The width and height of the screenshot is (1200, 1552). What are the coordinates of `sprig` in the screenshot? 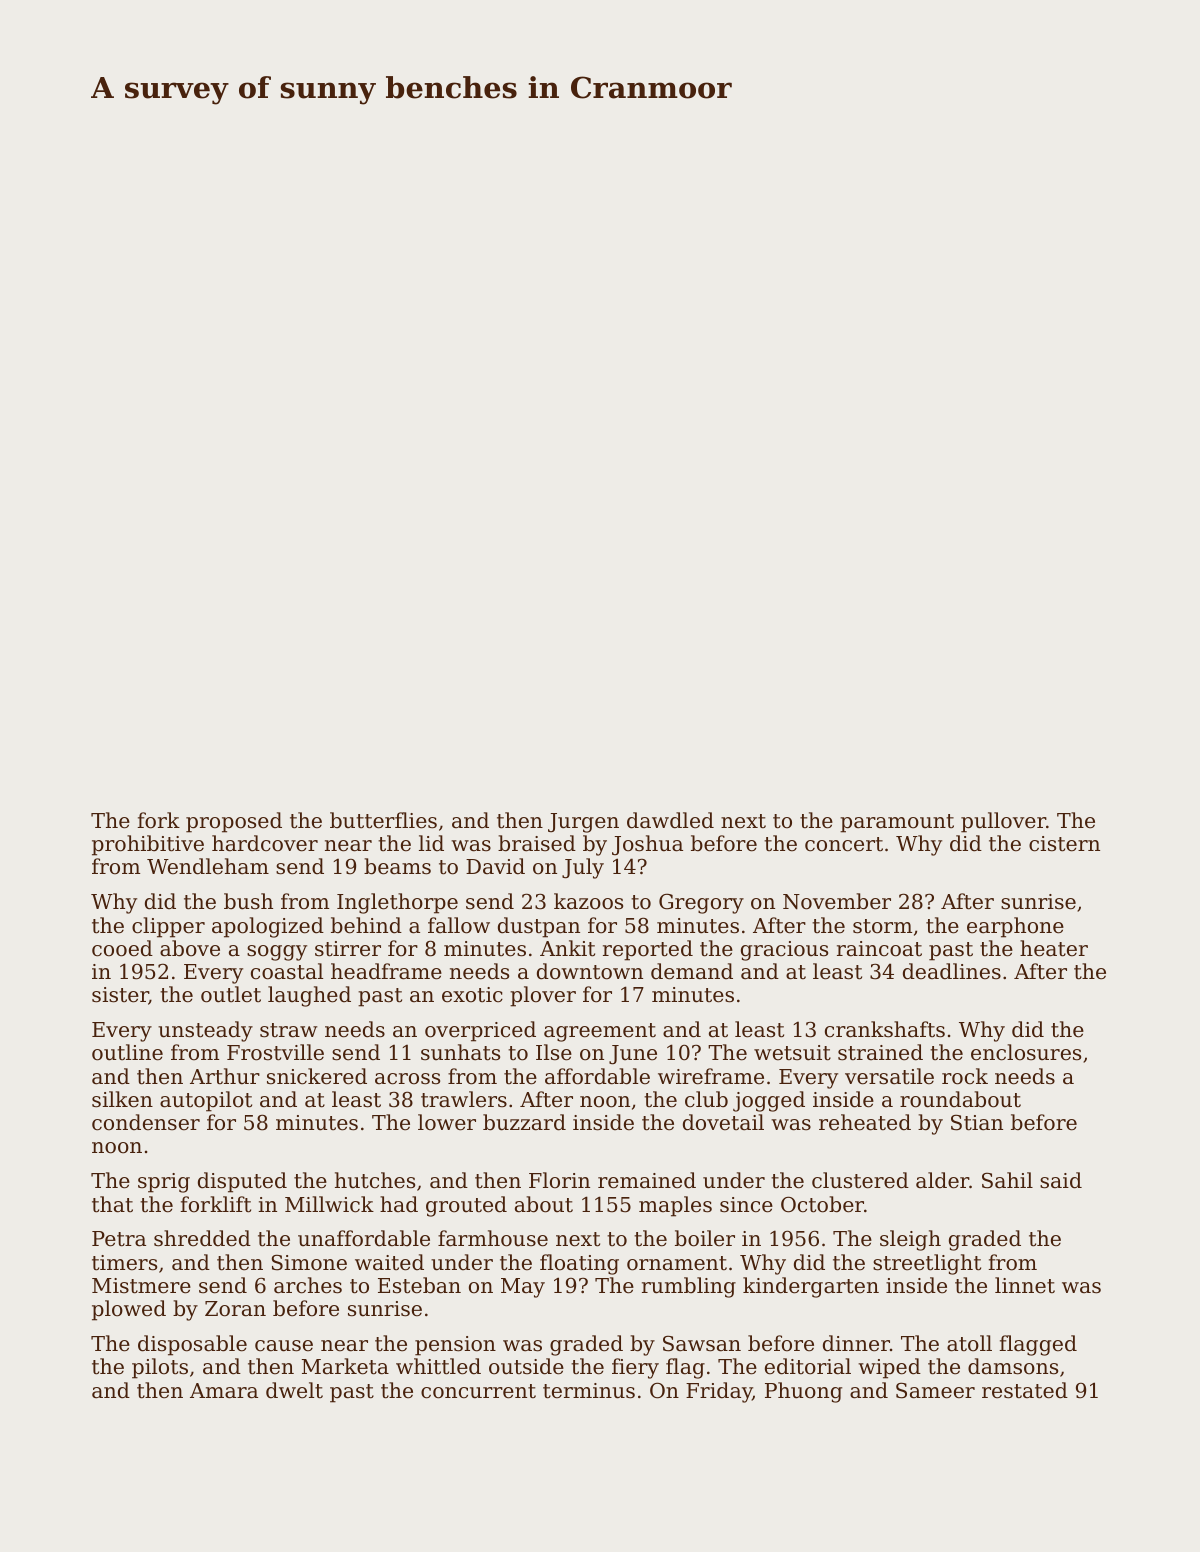 It's located at (164, 1183).
